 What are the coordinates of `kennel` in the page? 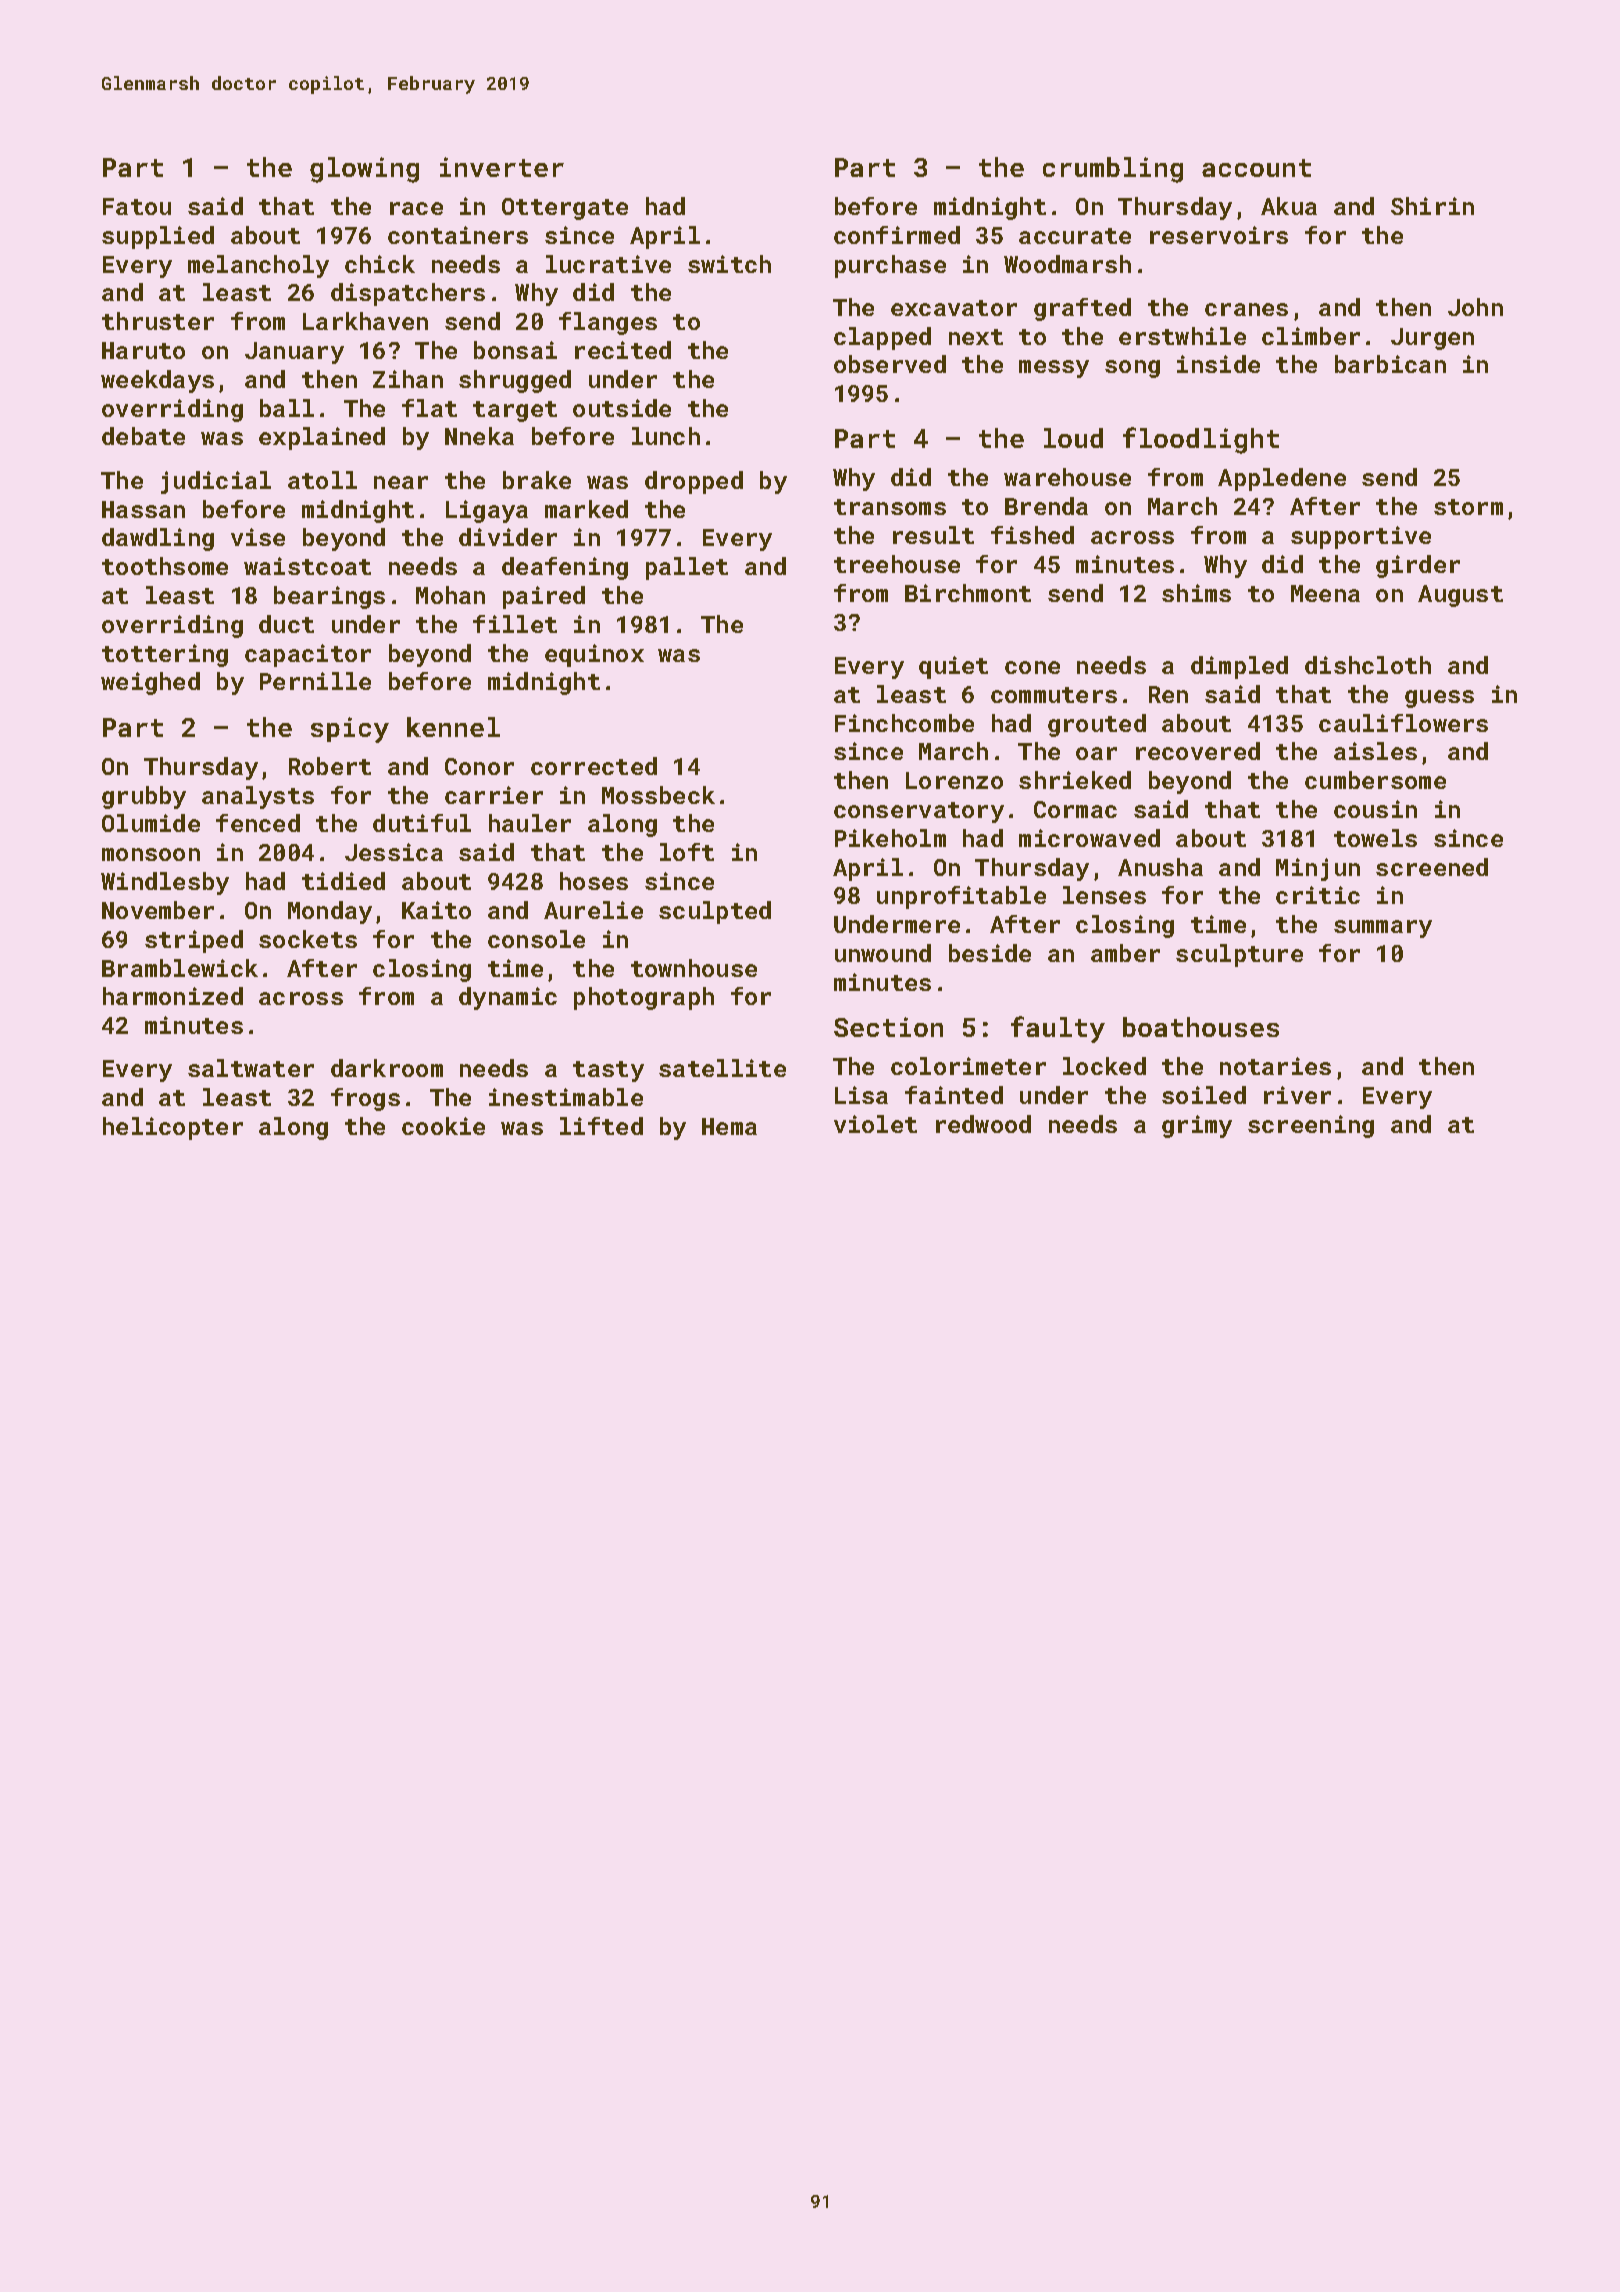 It's located at (453, 727).
